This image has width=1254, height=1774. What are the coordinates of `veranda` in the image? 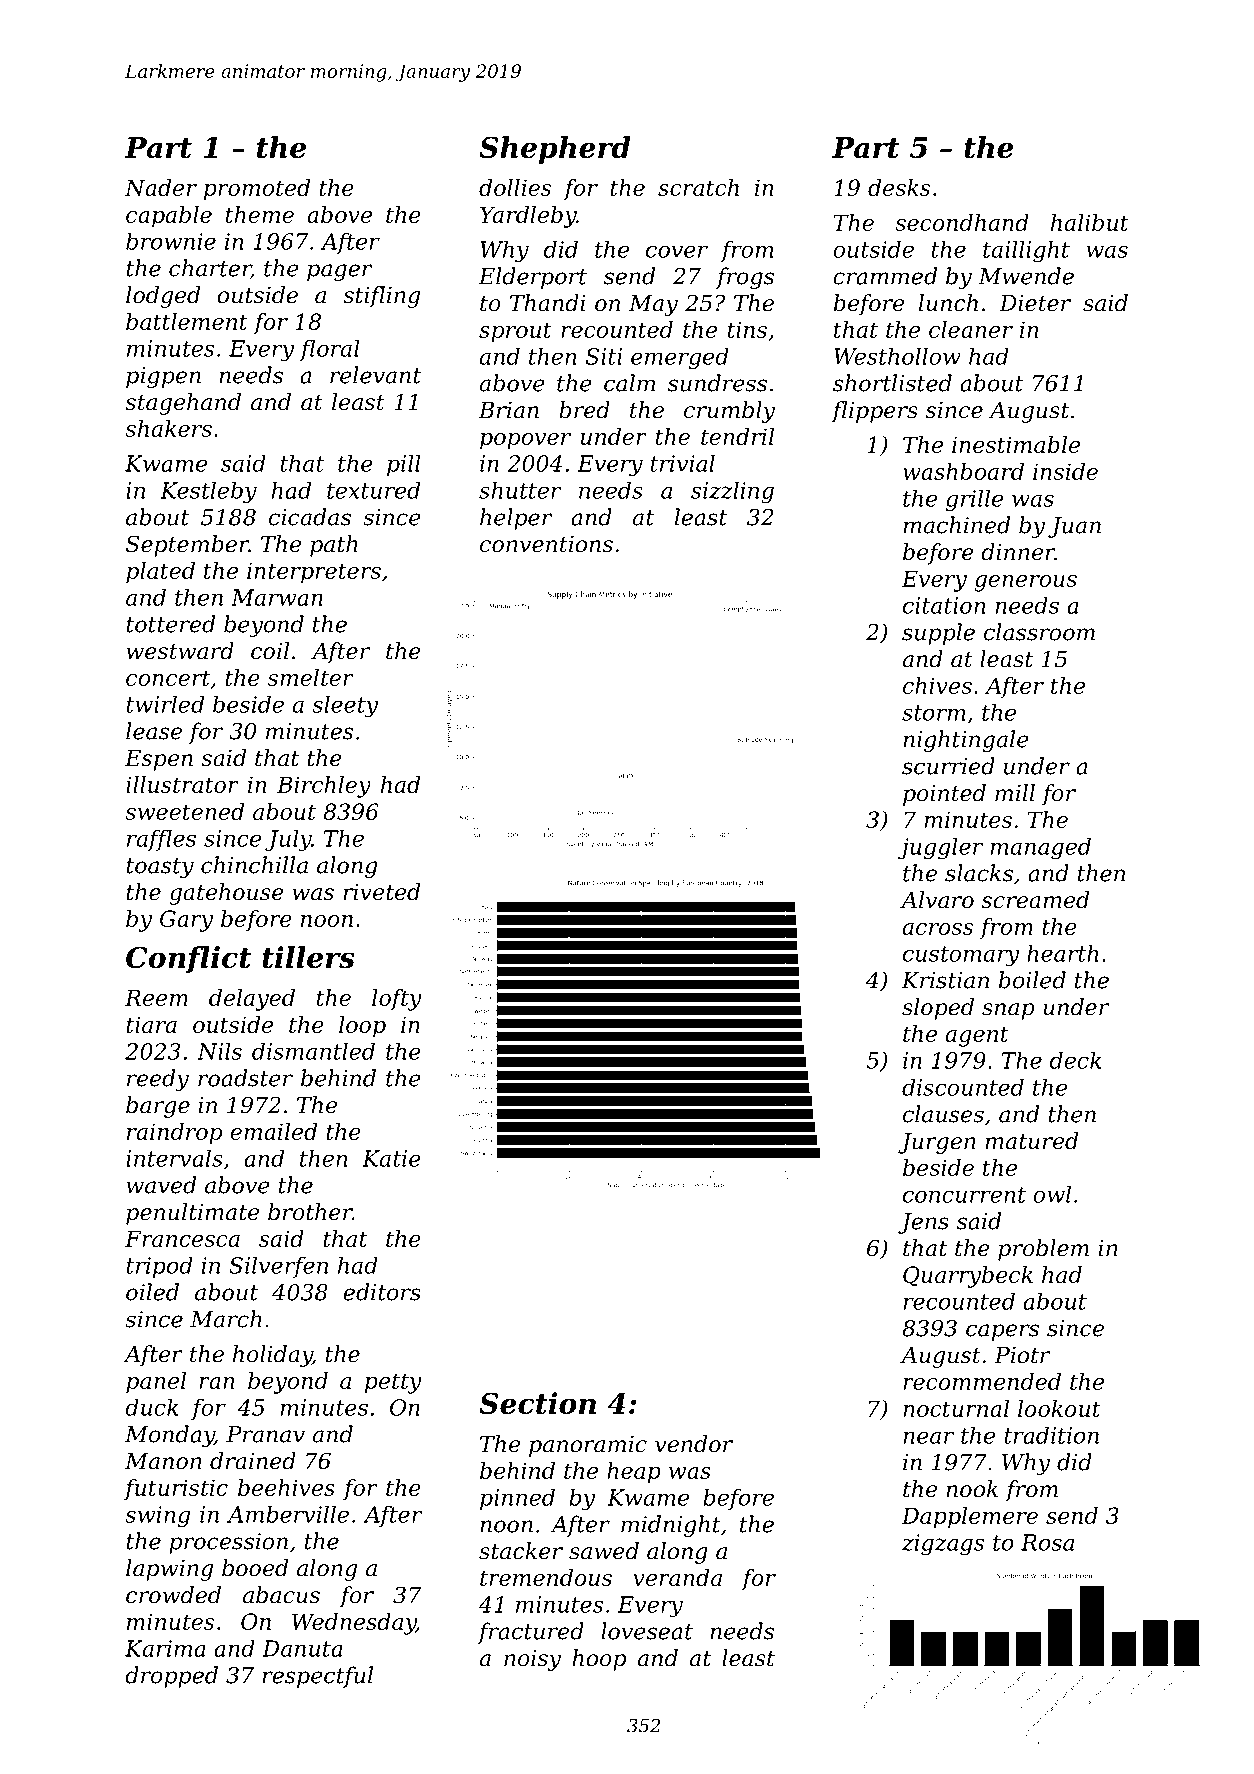 It's located at (677, 1577).
